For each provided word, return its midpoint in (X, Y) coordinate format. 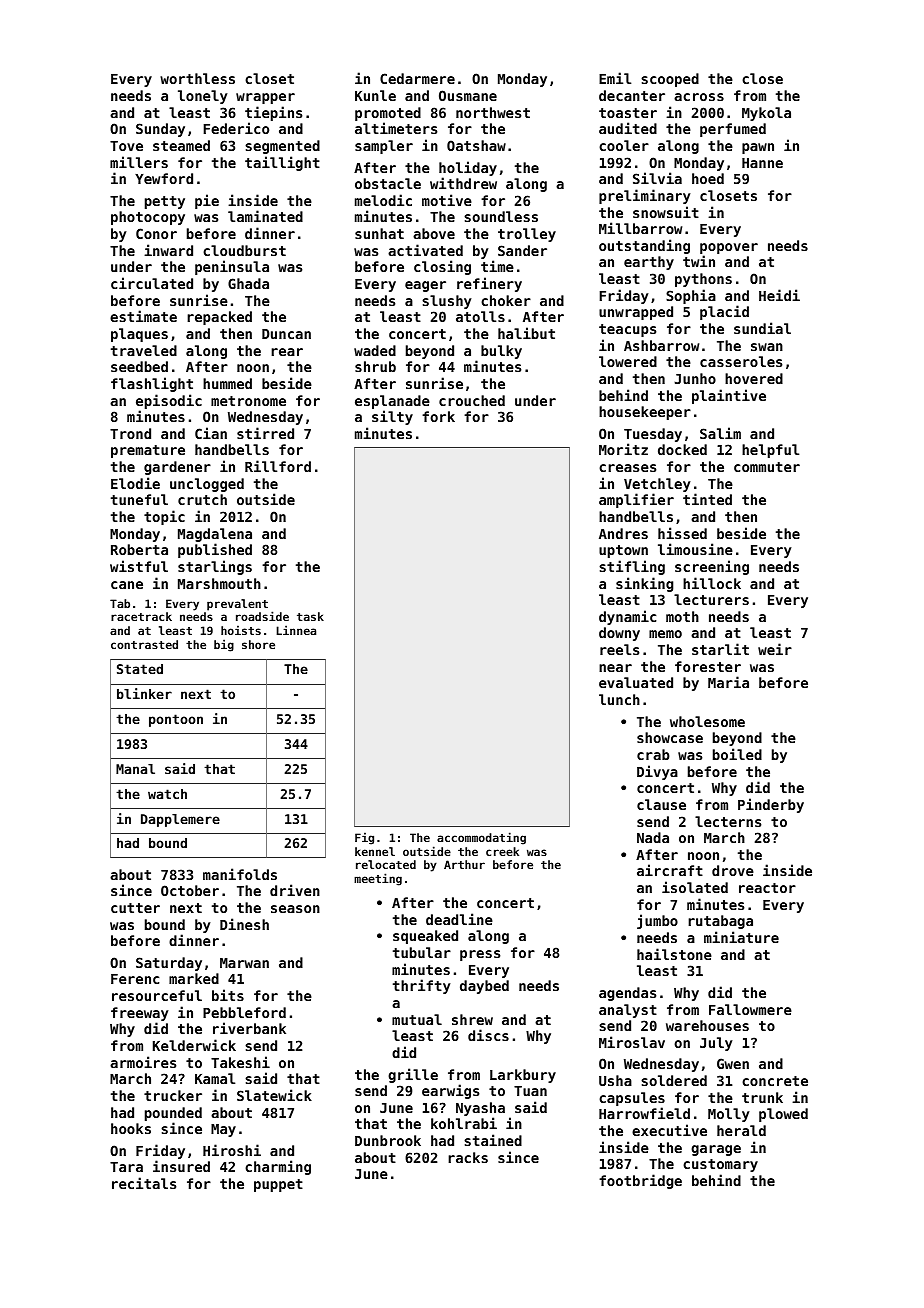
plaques (139, 335)
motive (447, 200)
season (295, 909)
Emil (615, 78)
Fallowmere (750, 1009)
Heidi (779, 295)
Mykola (766, 114)
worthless (197, 78)
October (190, 890)
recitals (144, 1183)
